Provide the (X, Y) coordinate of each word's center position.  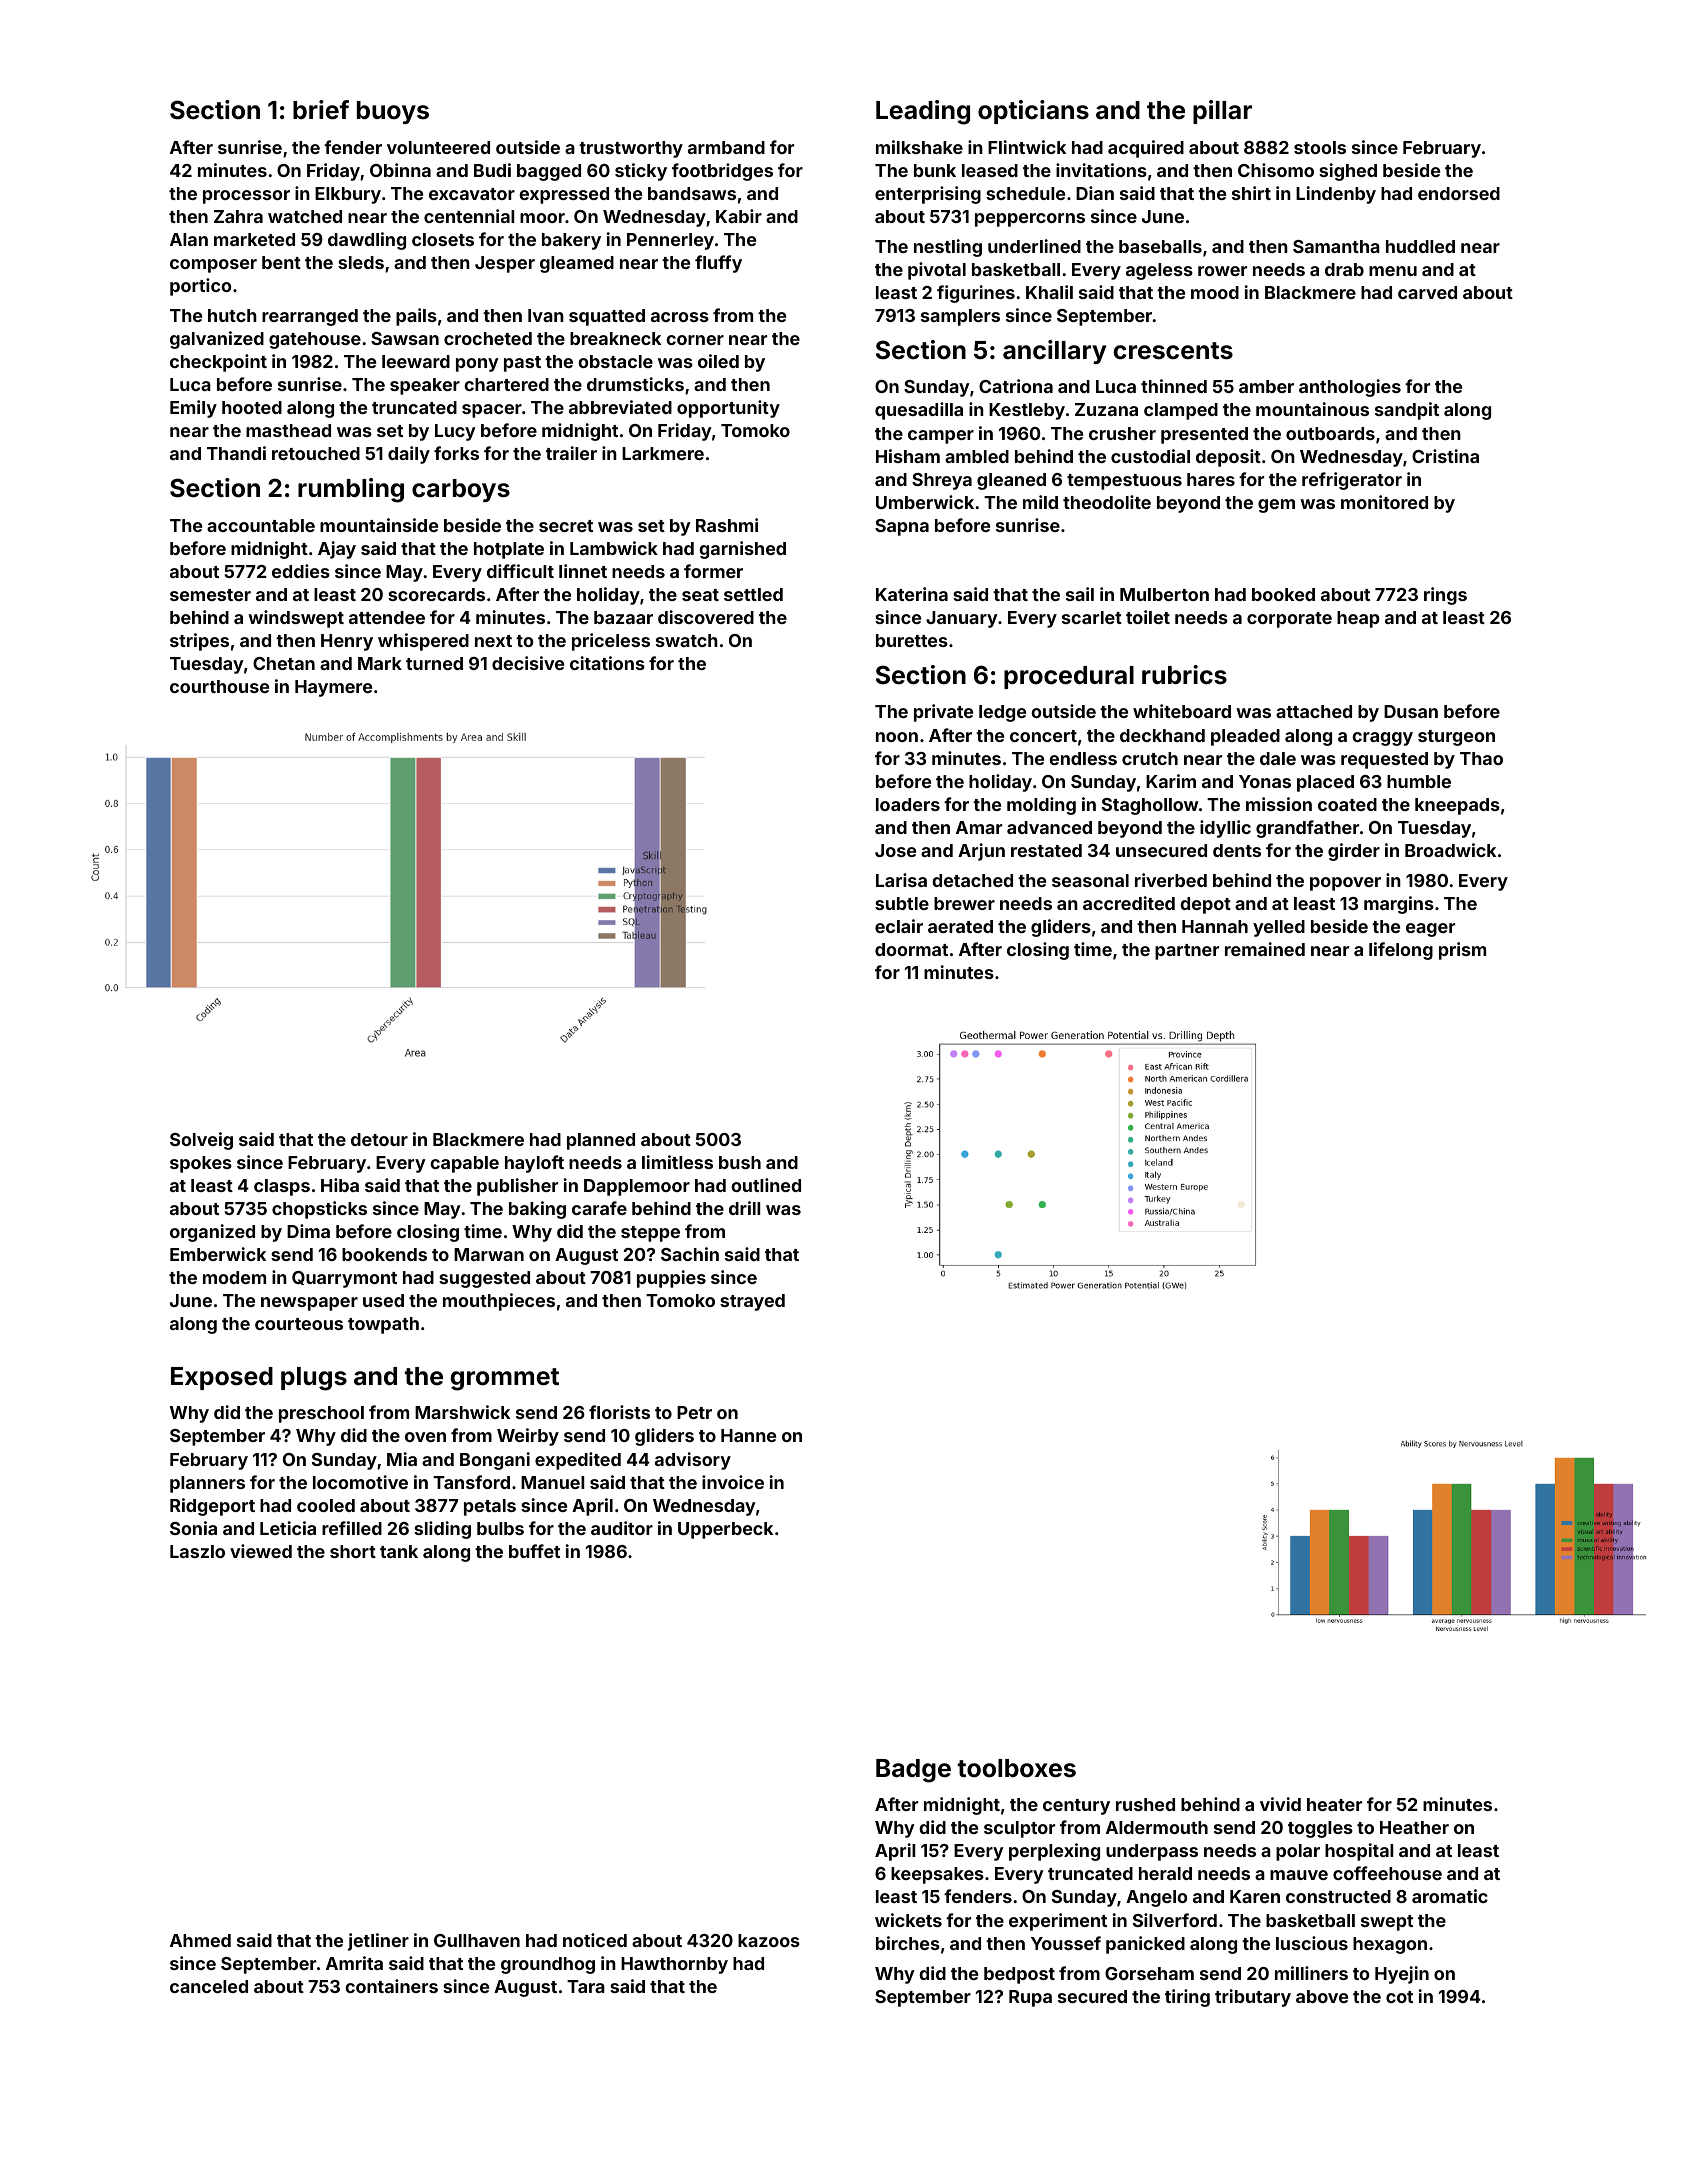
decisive (528, 663)
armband (726, 147)
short (353, 1551)
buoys (393, 112)
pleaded (1245, 737)
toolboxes (1016, 1768)
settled (753, 594)
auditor (622, 1528)
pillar (1222, 112)
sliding (442, 1530)
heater (1334, 1804)
